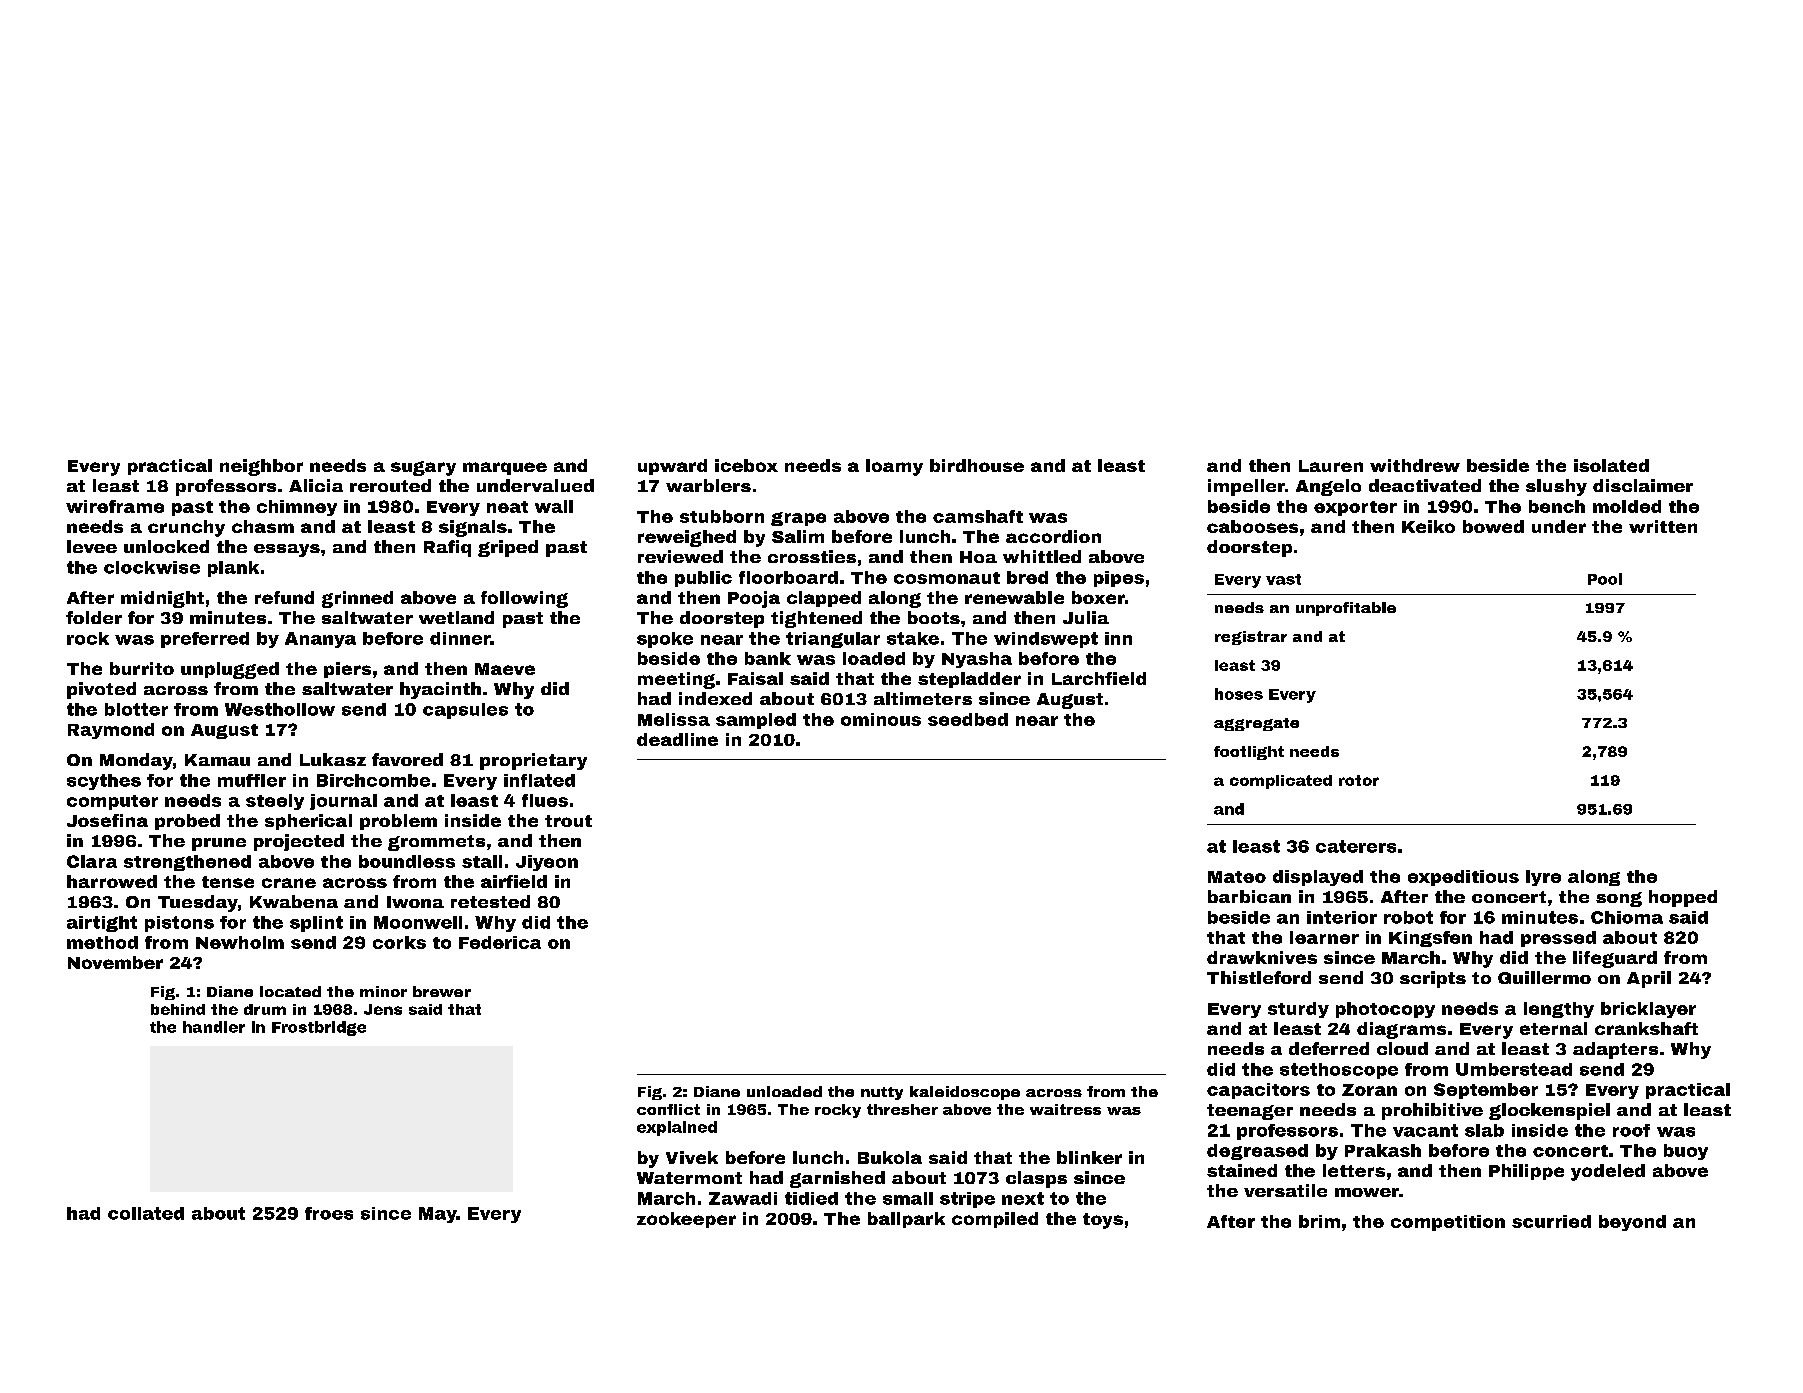 The width and height of the screenshot is (1803, 1393). What do you see at coordinates (890, 1157) in the screenshot?
I see `Bukola` at bounding box center [890, 1157].
